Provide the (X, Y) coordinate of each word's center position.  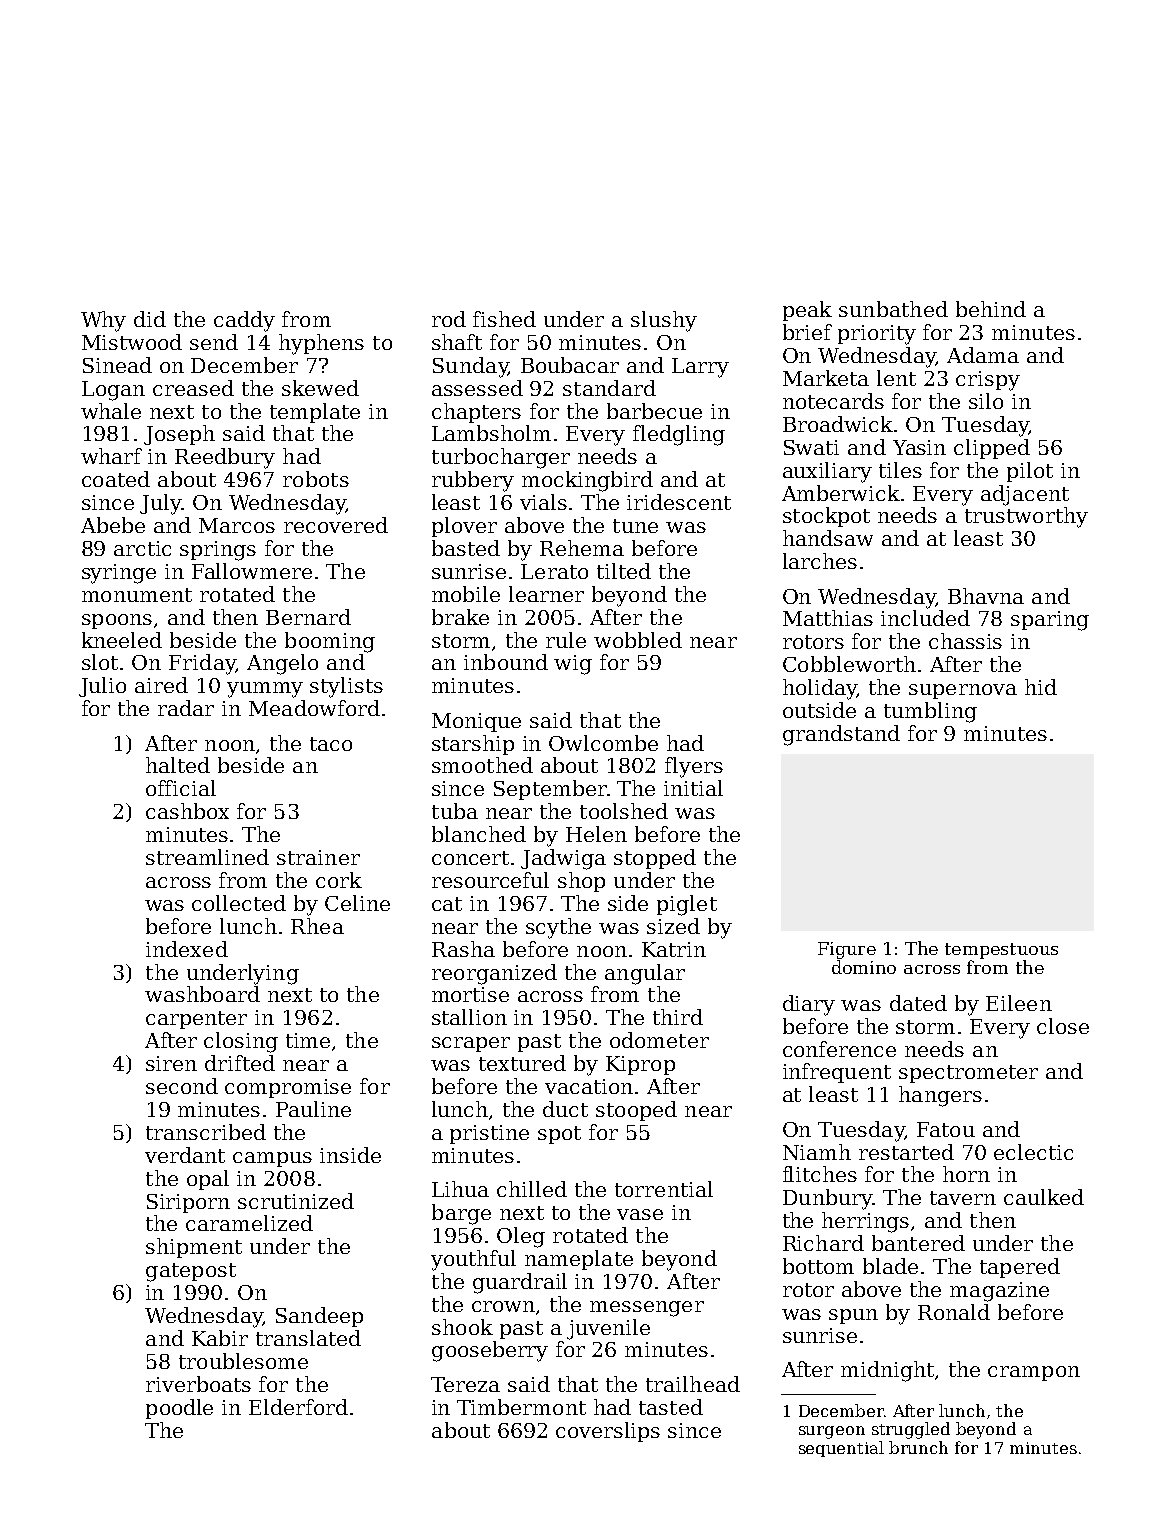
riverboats (198, 1384)
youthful (473, 1260)
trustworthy (1026, 517)
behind (991, 309)
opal (208, 1180)
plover (464, 527)
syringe (119, 574)
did (150, 319)
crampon (1034, 1373)
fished (504, 319)
